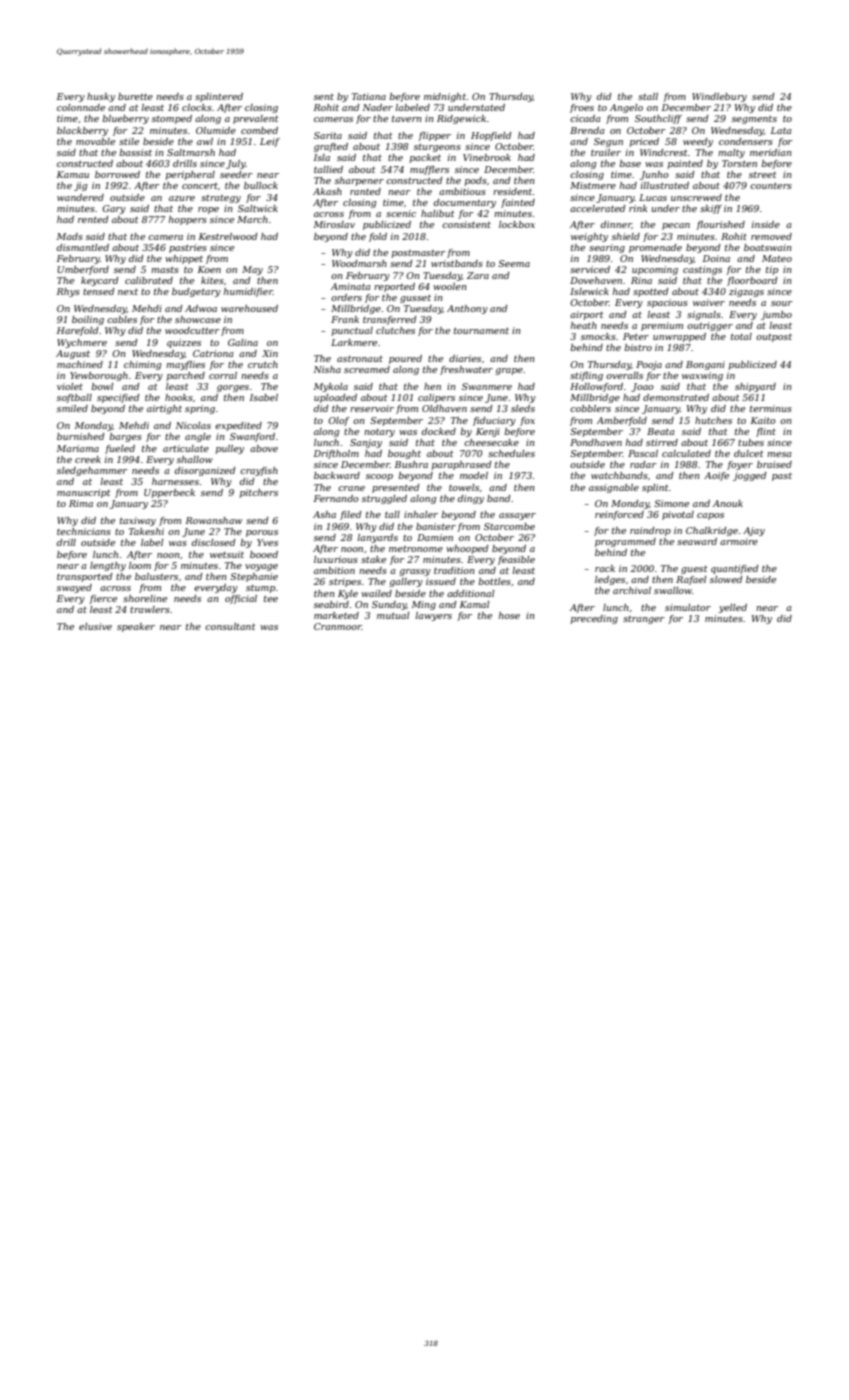 This image has height=1400, width=849. Describe the element at coordinates (626, 236) in the image. I see `shield` at that location.
